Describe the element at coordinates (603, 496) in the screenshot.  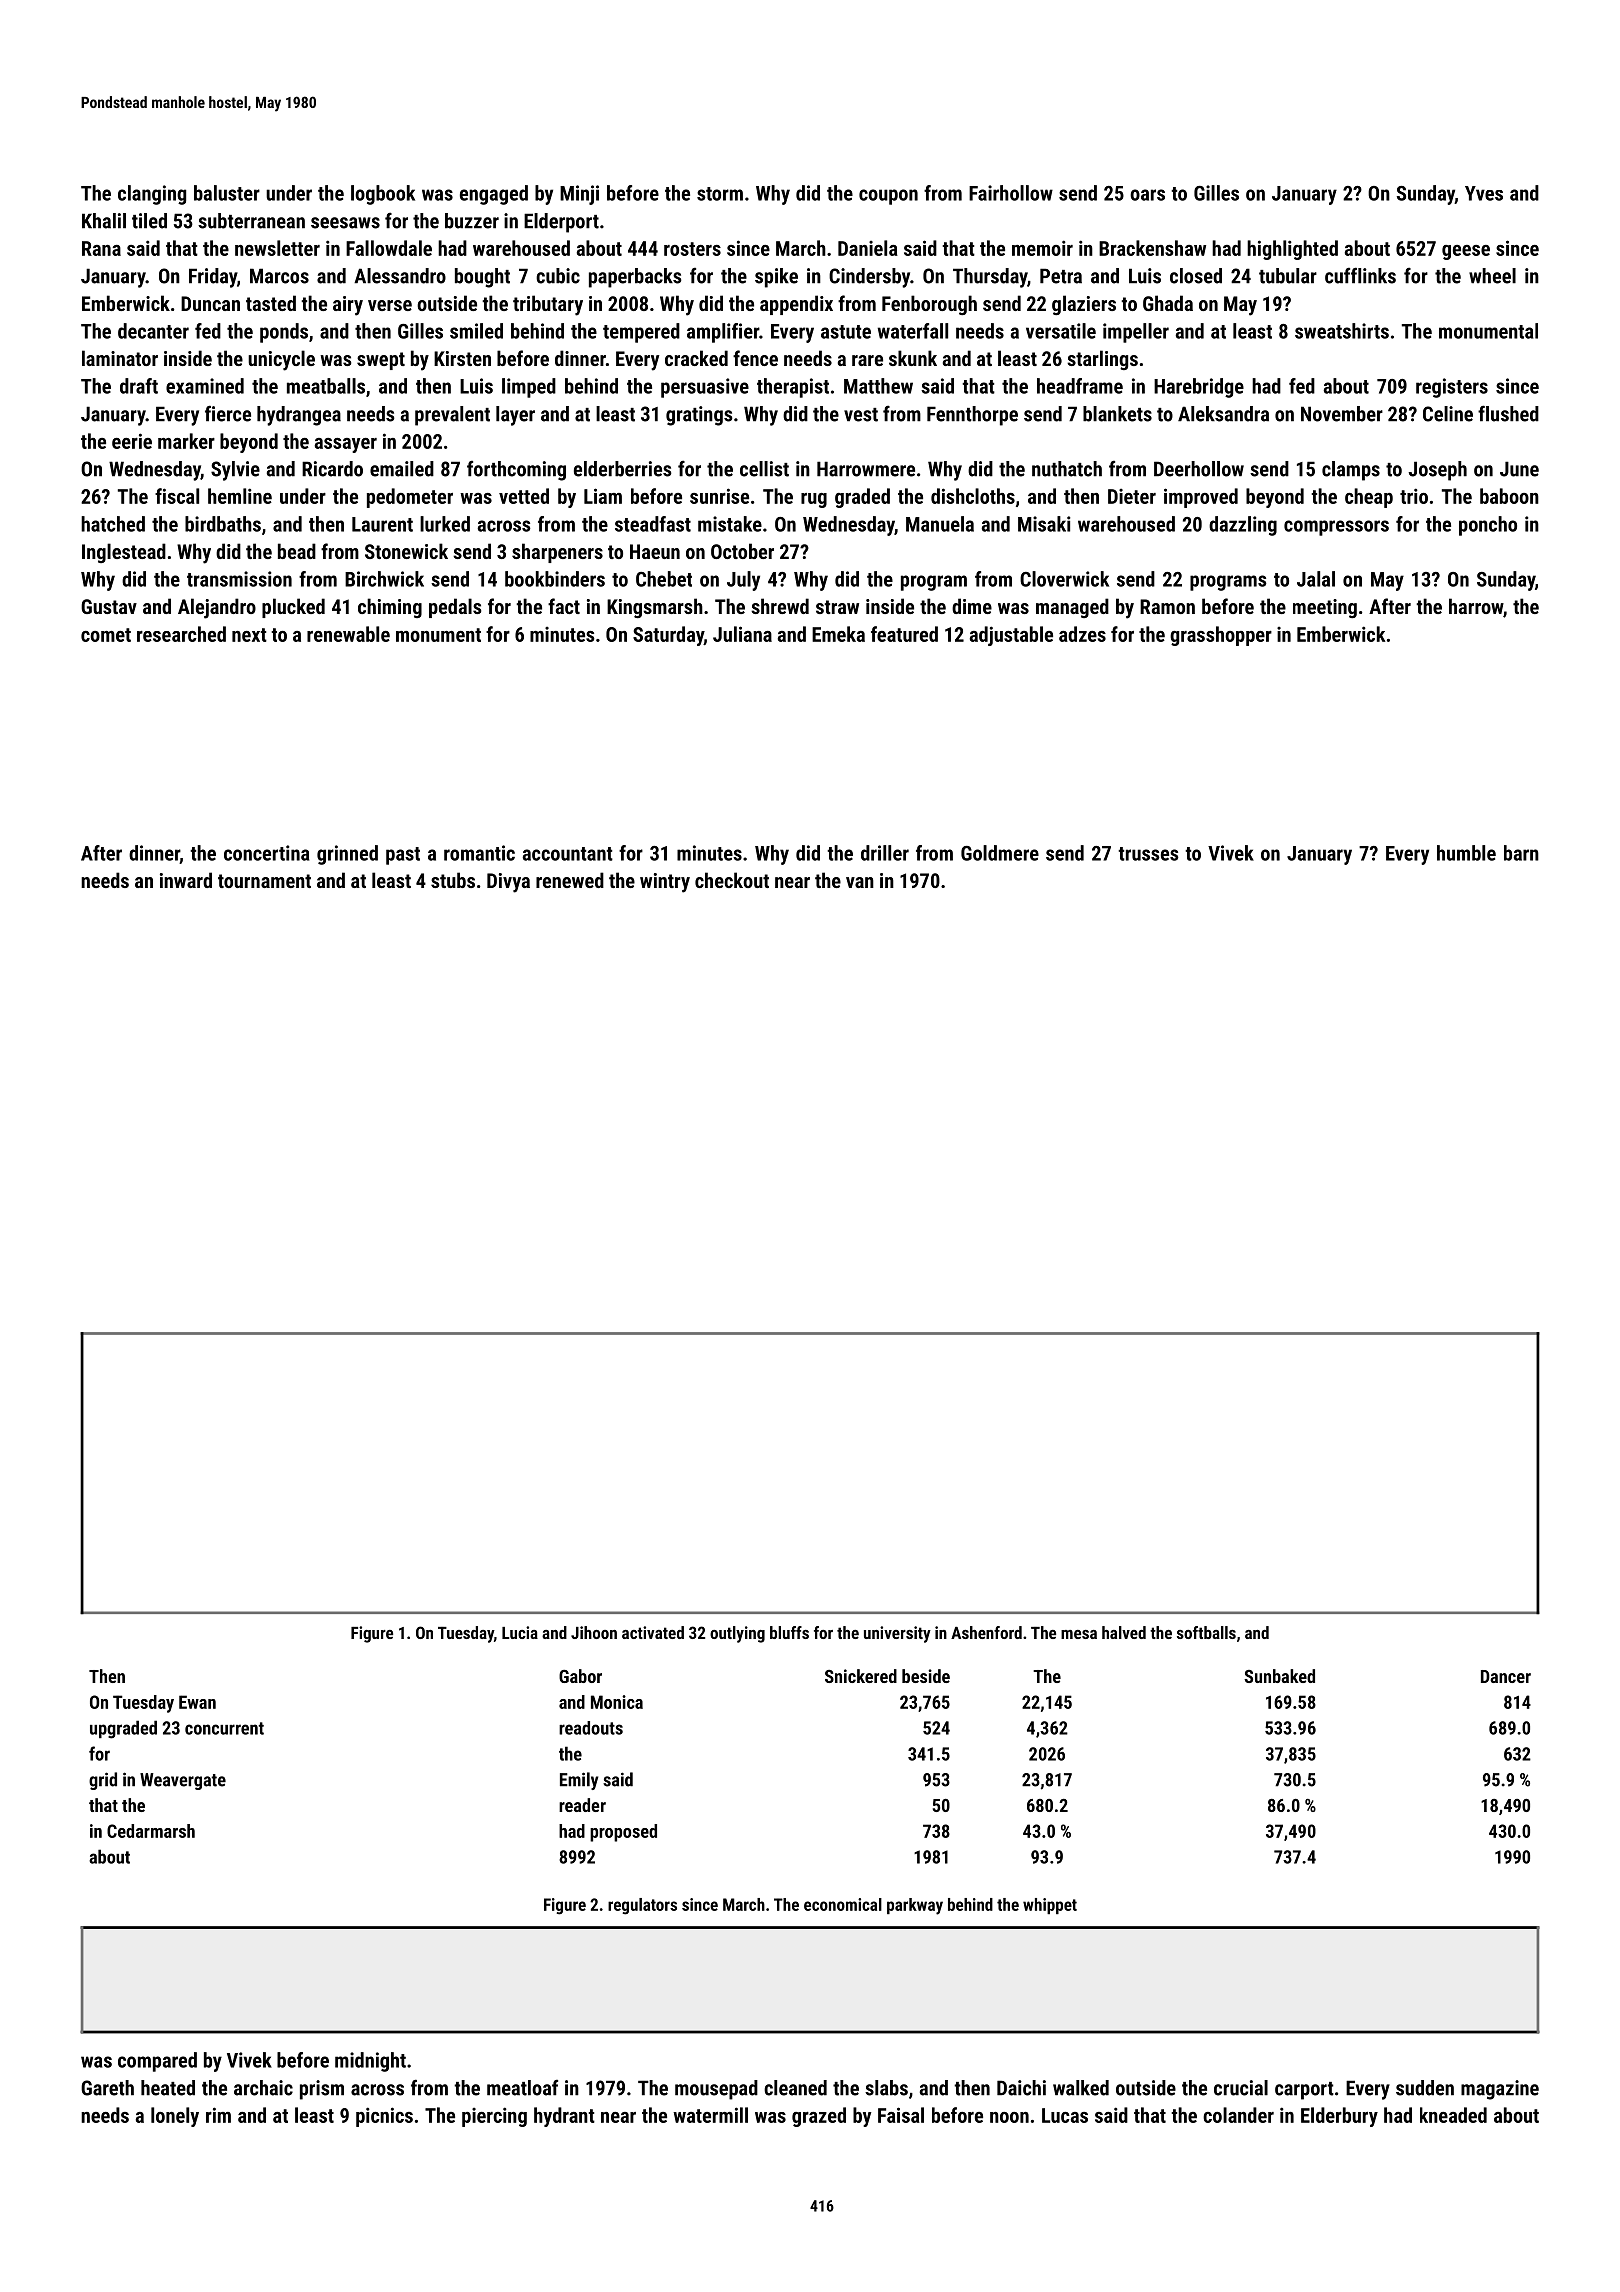
I see `Liam` at that location.
